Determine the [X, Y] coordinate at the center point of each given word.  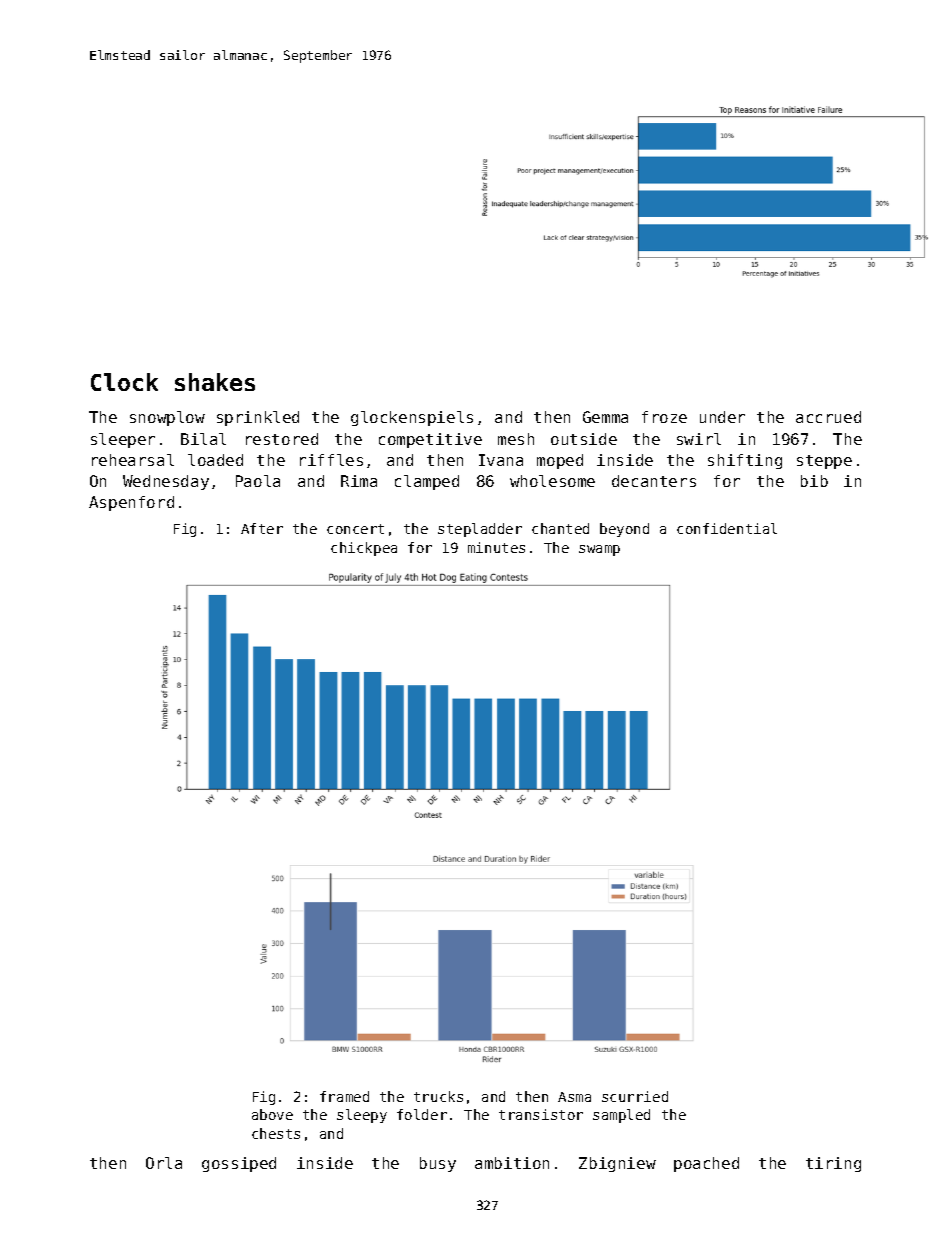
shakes [215, 382]
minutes [496, 547]
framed [344, 1096]
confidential [727, 528]
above [272, 1114]
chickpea [364, 549]
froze [664, 417]
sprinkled [258, 418]
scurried [635, 1096]
